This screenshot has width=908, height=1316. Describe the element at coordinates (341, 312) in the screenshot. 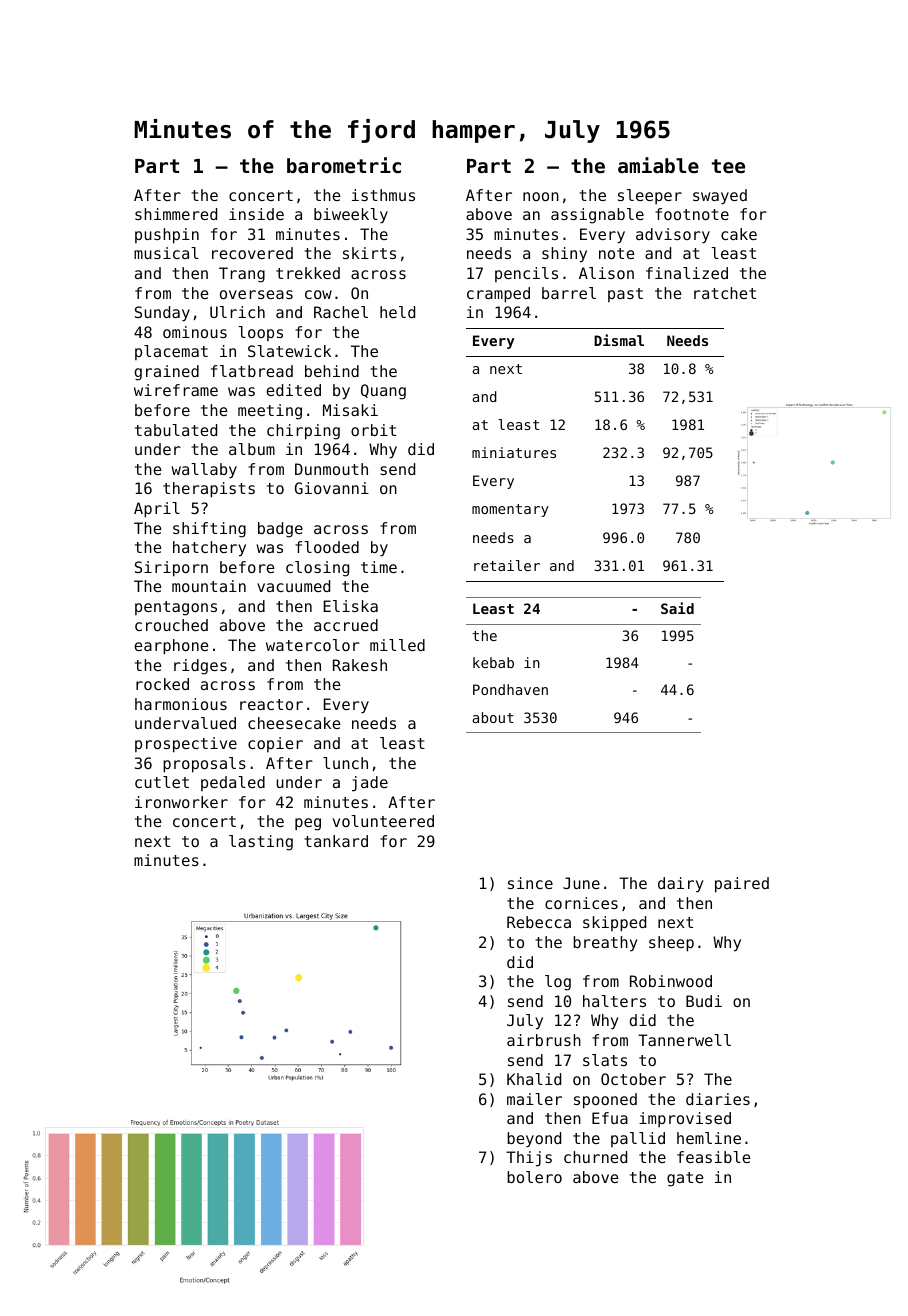

I see `Rachel` at that location.
